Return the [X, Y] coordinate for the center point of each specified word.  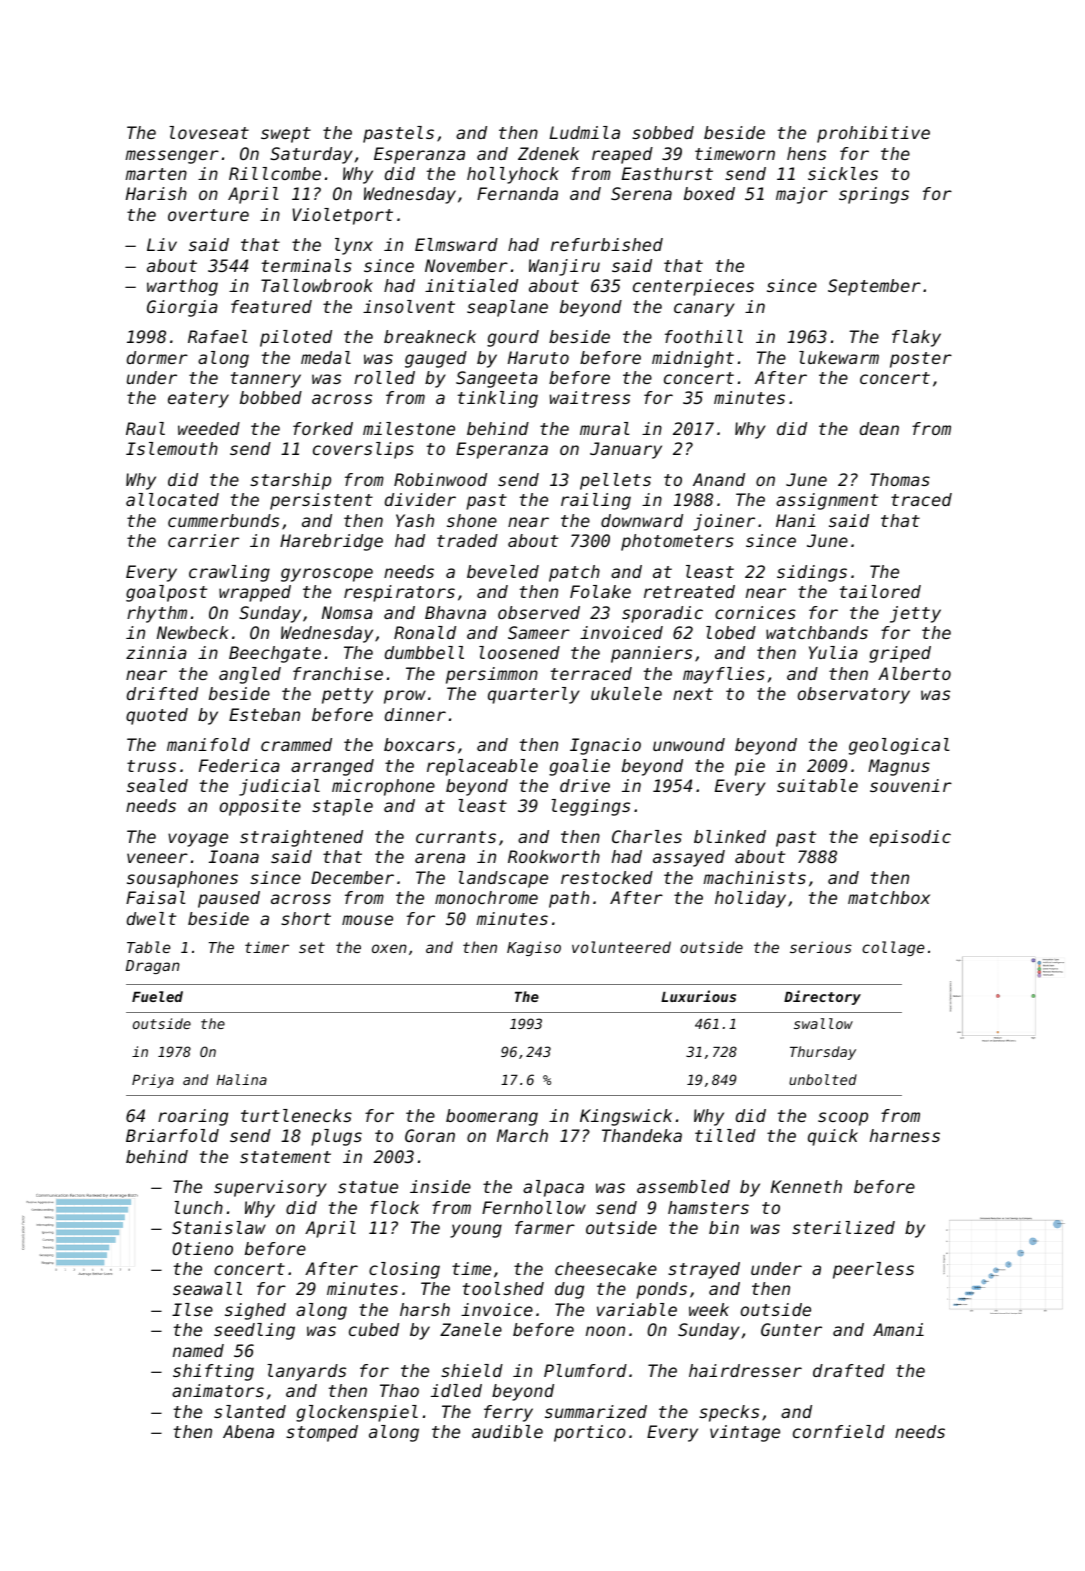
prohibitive [873, 134]
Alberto [914, 673]
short [306, 918]
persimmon [492, 675]
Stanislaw [219, 1227]
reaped [622, 155]
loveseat [209, 132]
